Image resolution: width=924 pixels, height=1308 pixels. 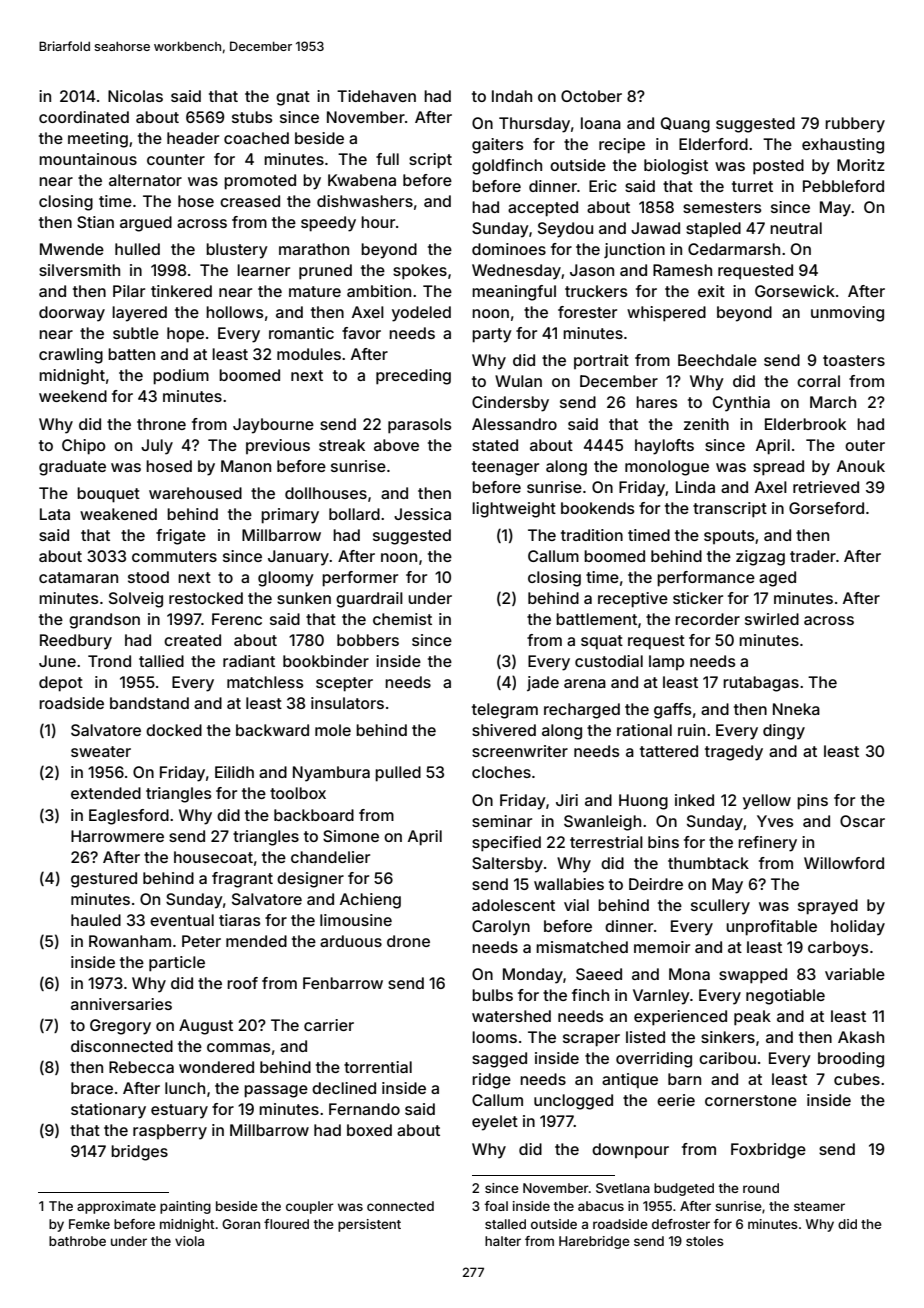 I want to click on steamer, so click(x=819, y=1206).
